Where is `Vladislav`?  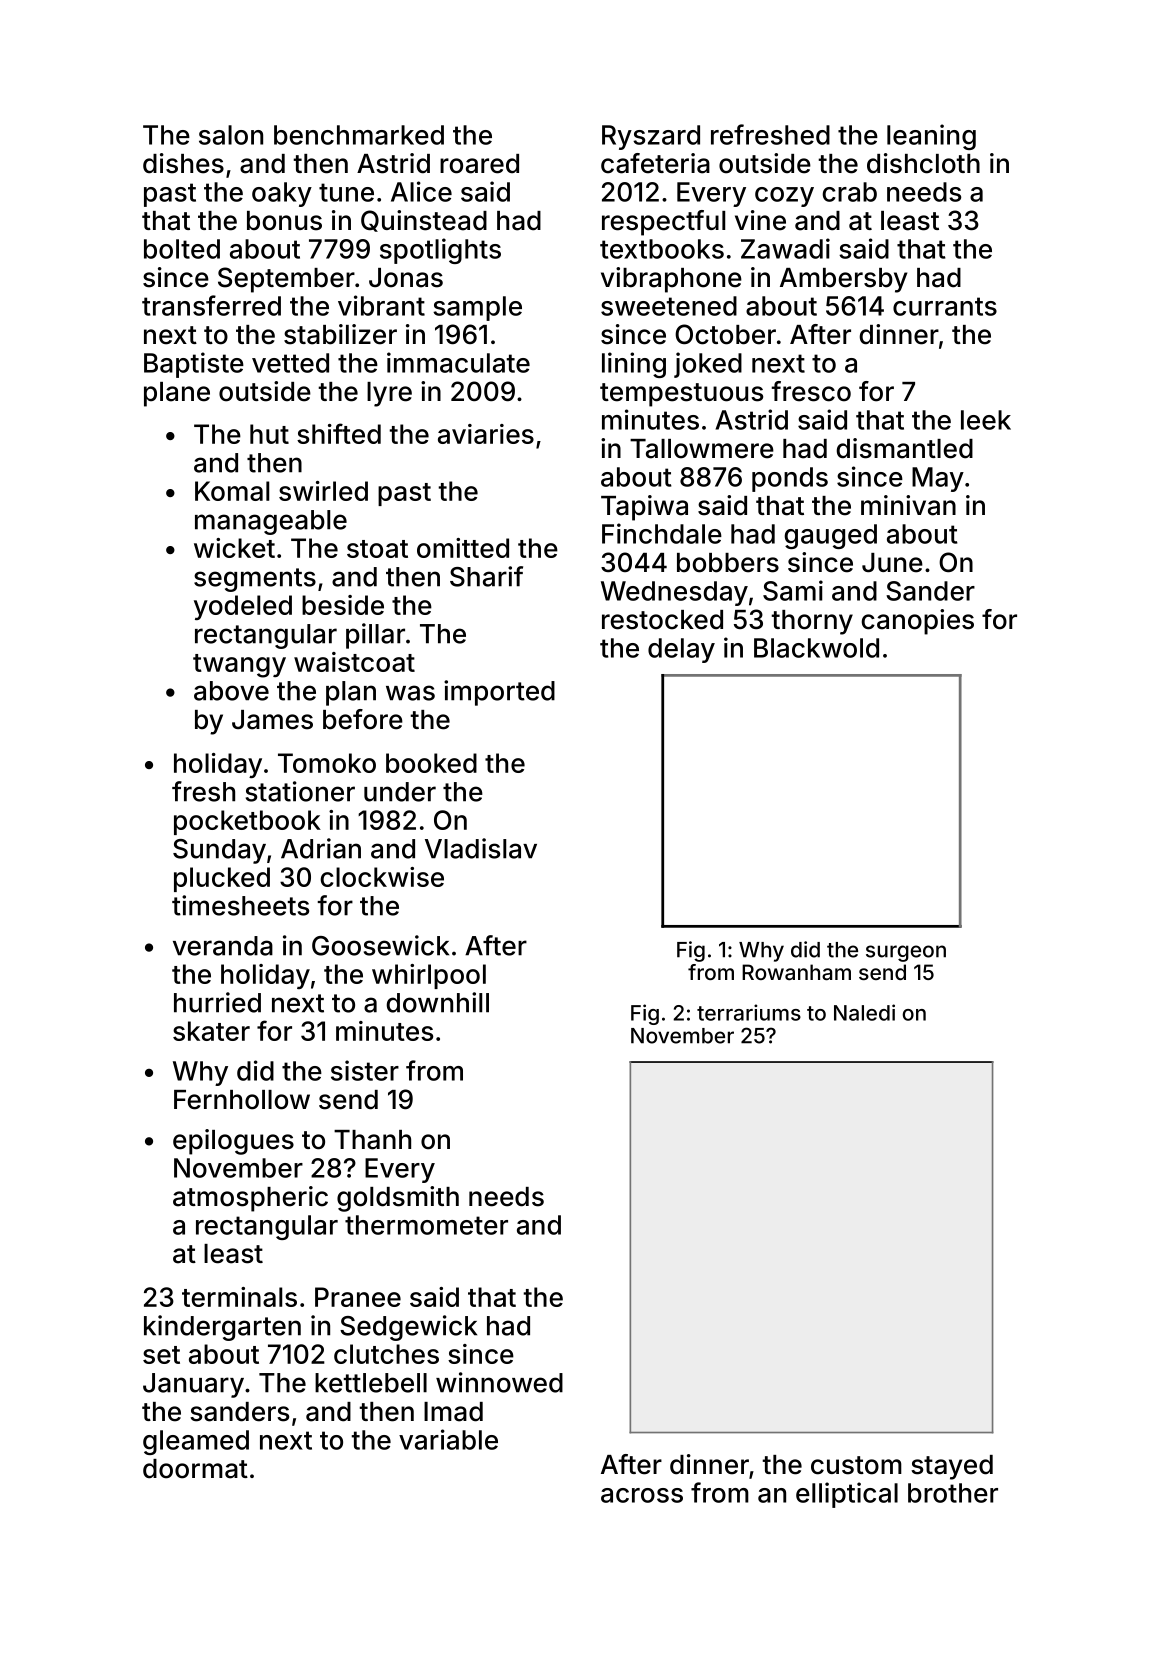
Vladislav is located at coordinates (481, 848).
